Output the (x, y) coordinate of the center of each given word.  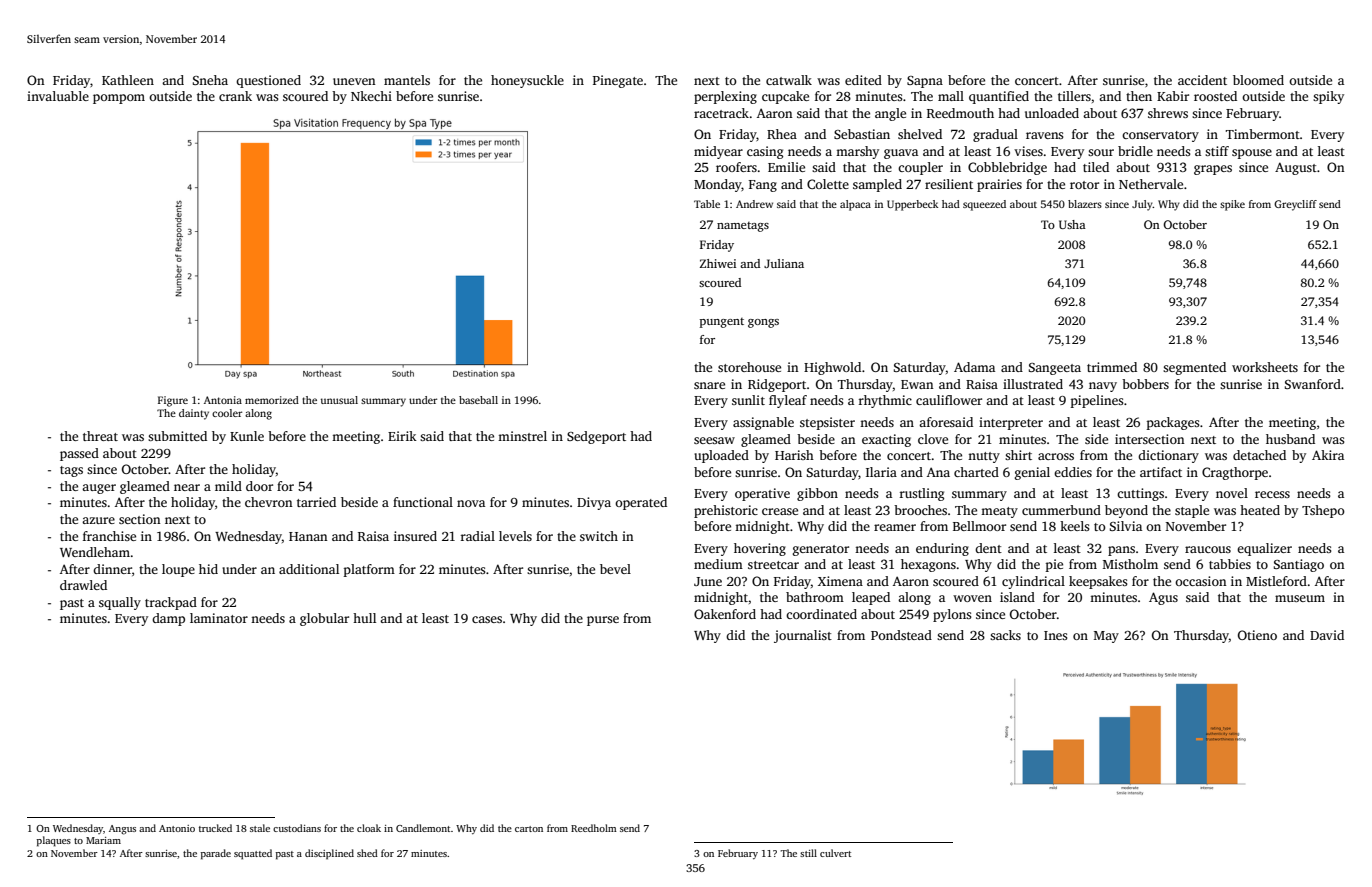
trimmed (1112, 367)
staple (1192, 511)
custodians (297, 828)
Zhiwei (718, 263)
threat (100, 436)
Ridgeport (777, 385)
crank (235, 96)
